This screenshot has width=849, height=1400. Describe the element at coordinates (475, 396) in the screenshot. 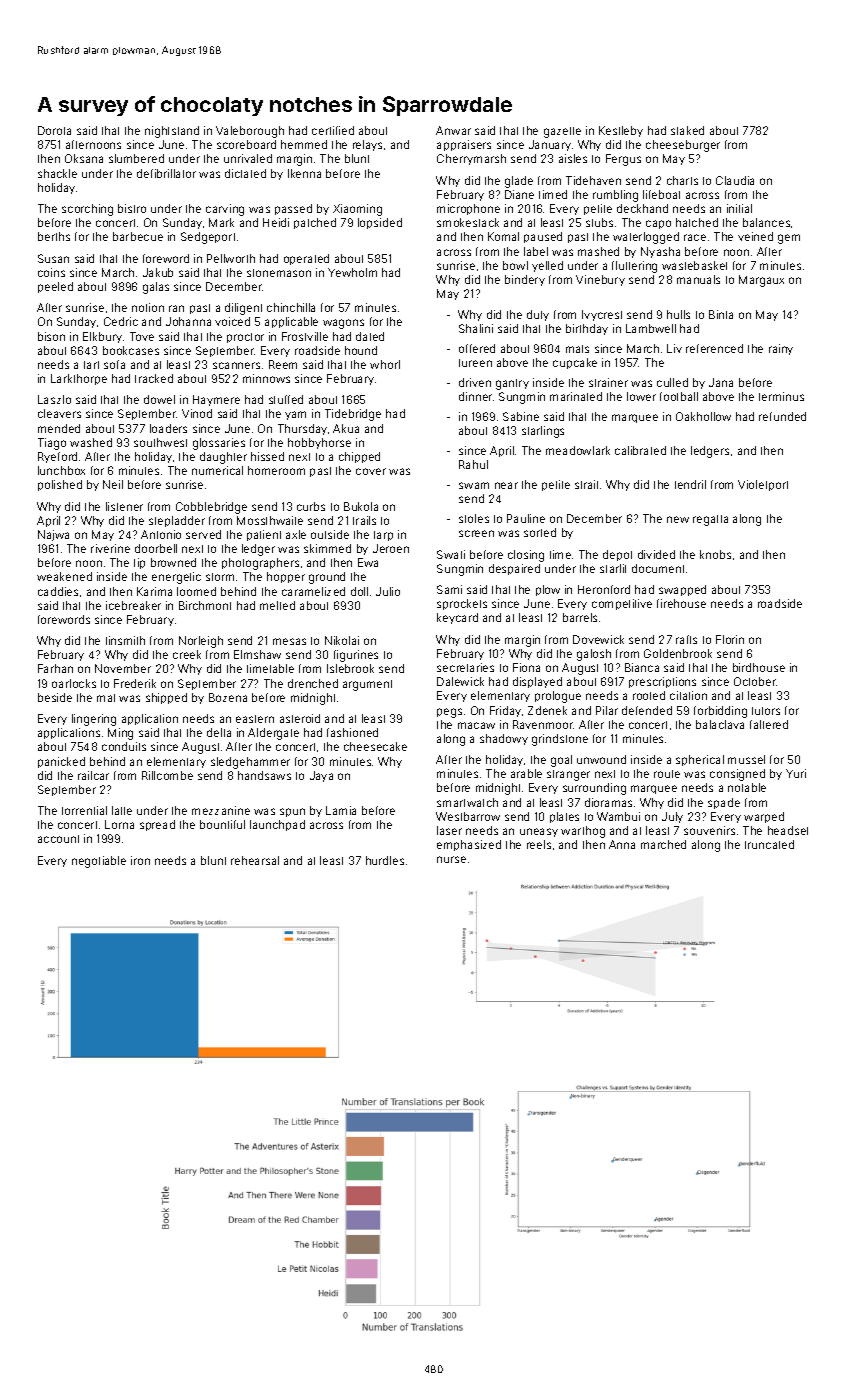

I see `dinner` at that location.
